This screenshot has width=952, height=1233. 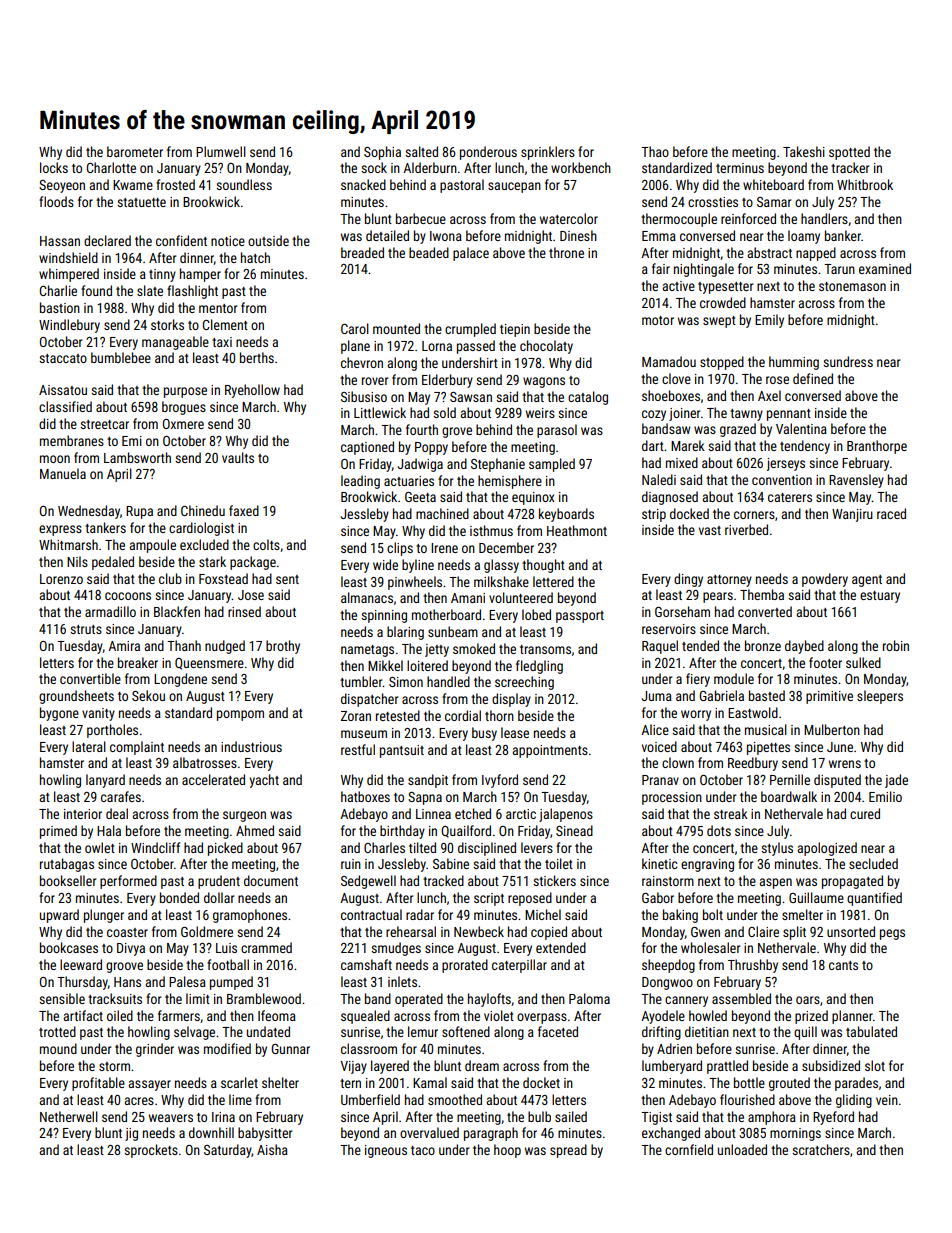 I want to click on locks, so click(x=54, y=167).
